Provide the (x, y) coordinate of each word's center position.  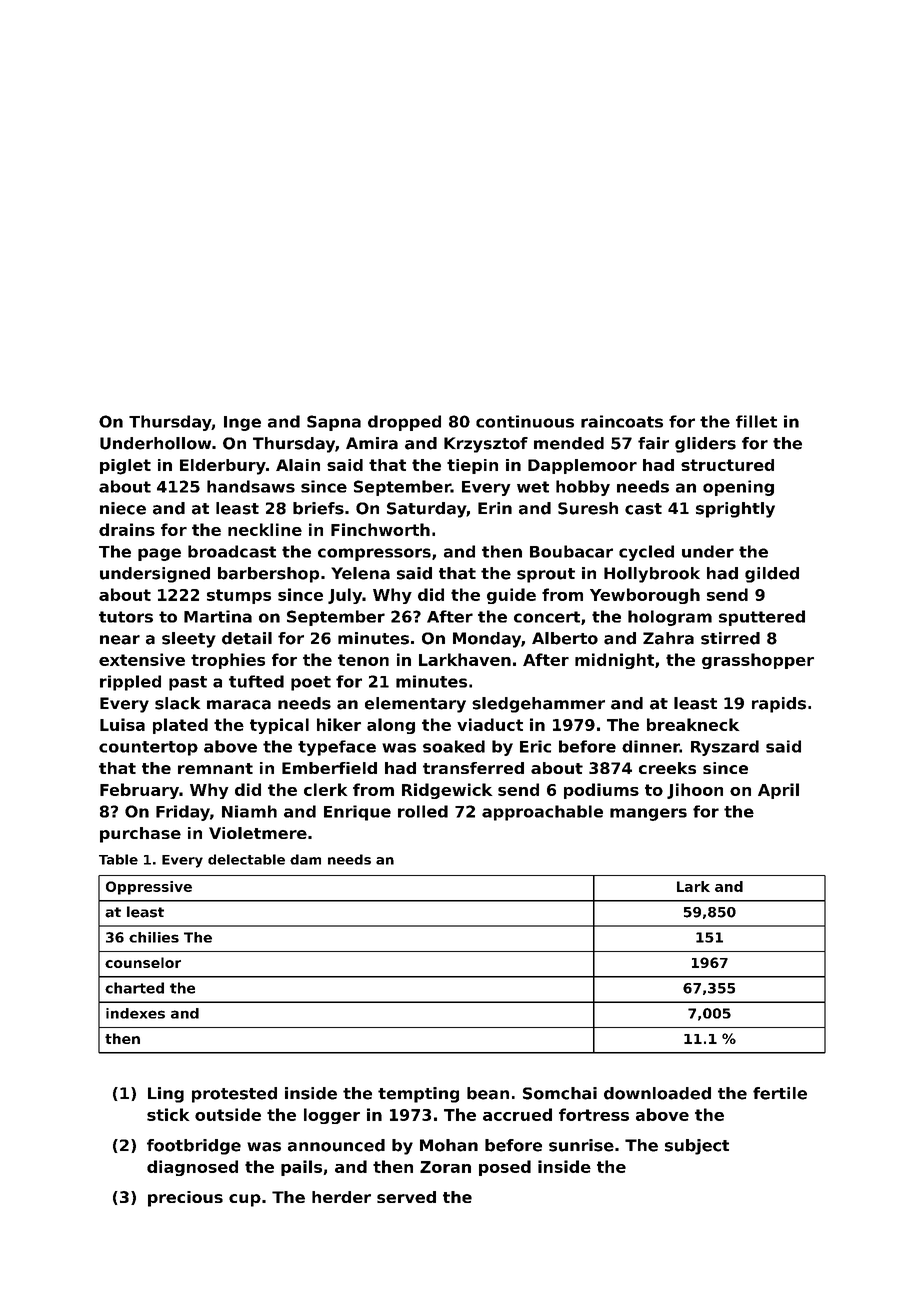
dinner (651, 746)
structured (727, 465)
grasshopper (758, 661)
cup (245, 1200)
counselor (143, 962)
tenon (363, 660)
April (778, 791)
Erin (495, 508)
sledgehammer (538, 705)
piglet (125, 467)
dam (305, 859)
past (188, 683)
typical (279, 726)
